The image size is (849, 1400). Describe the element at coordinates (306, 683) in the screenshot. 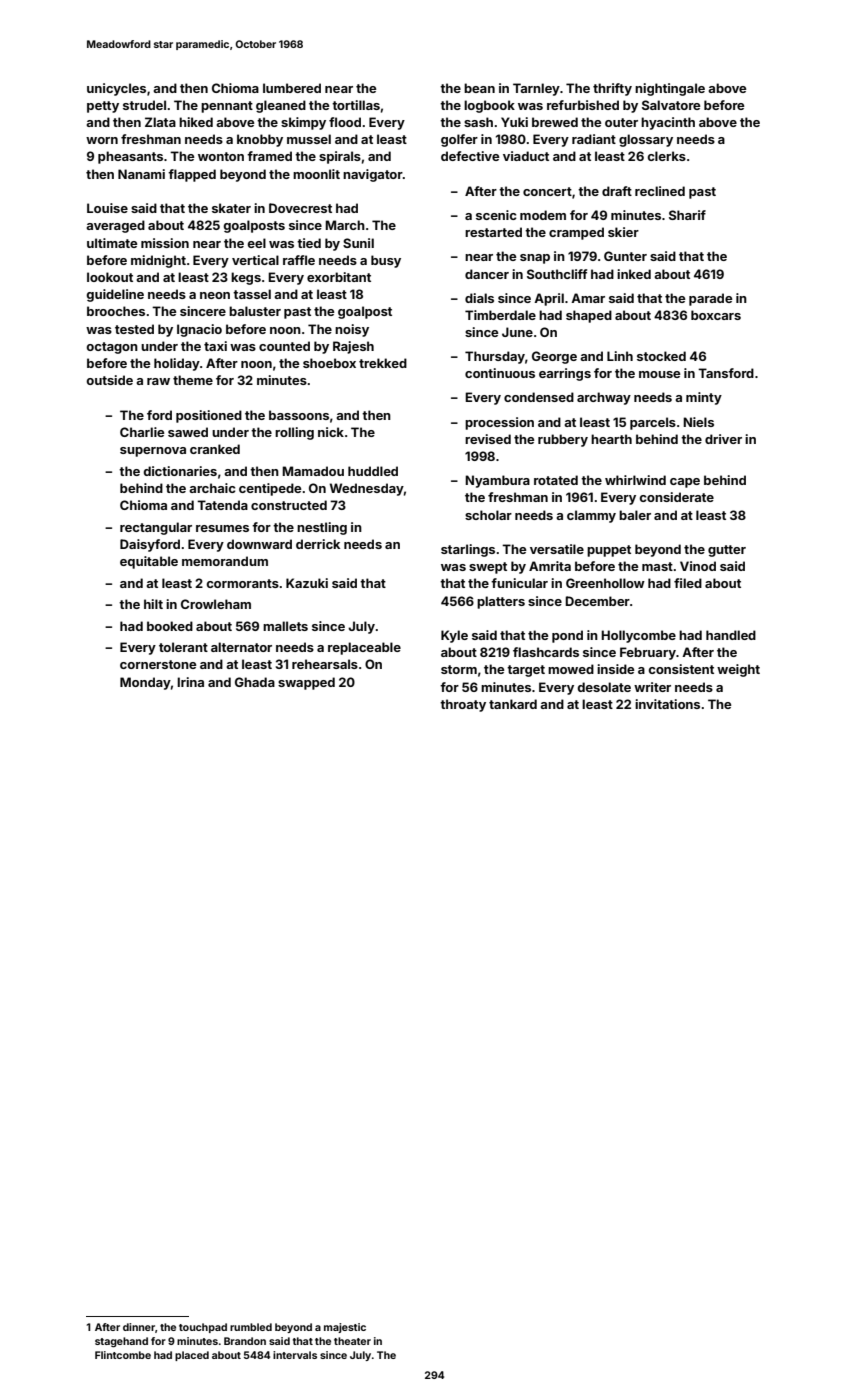

I see `swapped` at that location.
